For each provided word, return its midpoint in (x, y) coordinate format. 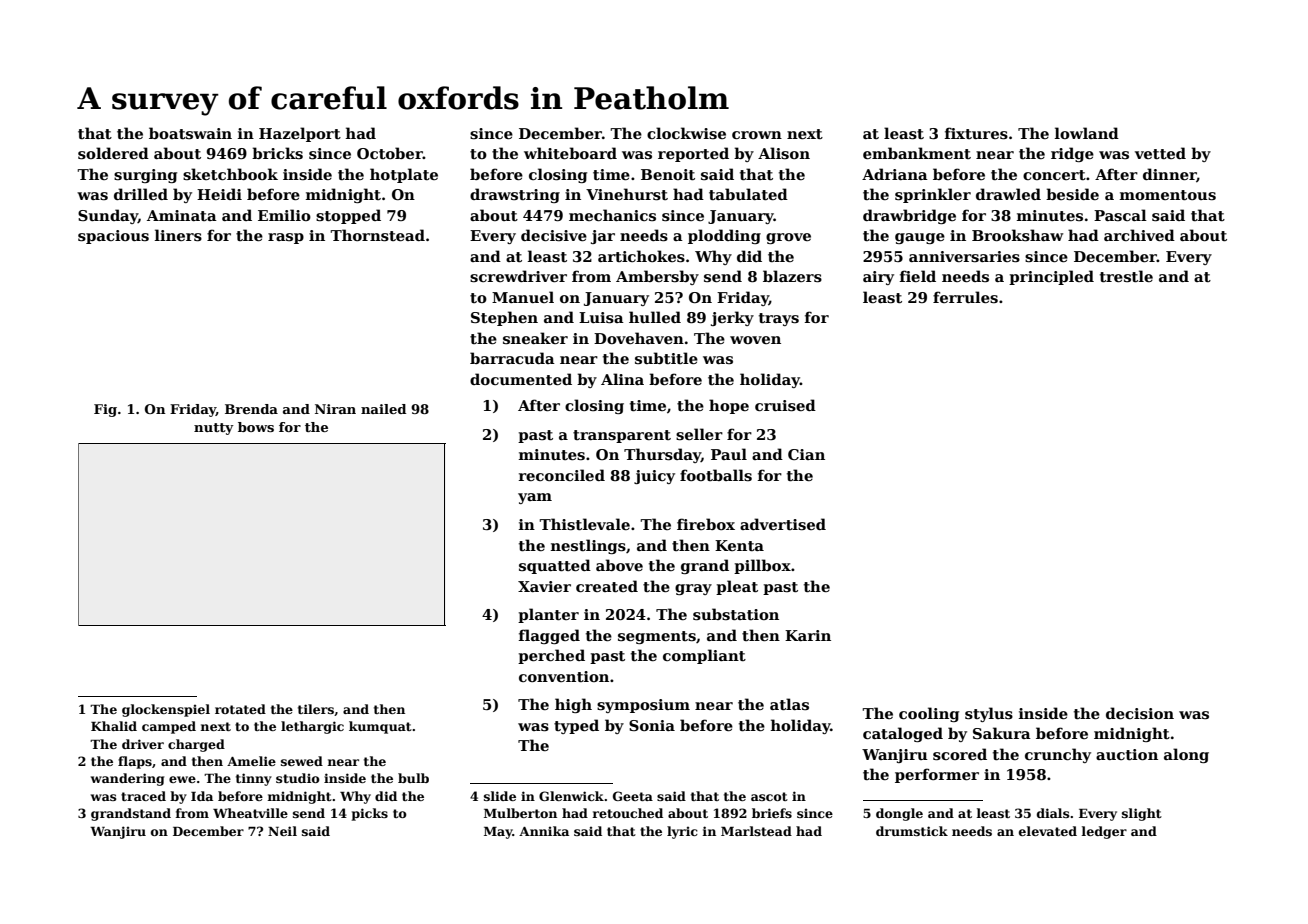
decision (1140, 713)
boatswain (190, 133)
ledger (1104, 832)
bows (256, 427)
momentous (1168, 195)
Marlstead (756, 831)
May (498, 833)
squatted (555, 566)
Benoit (668, 174)
